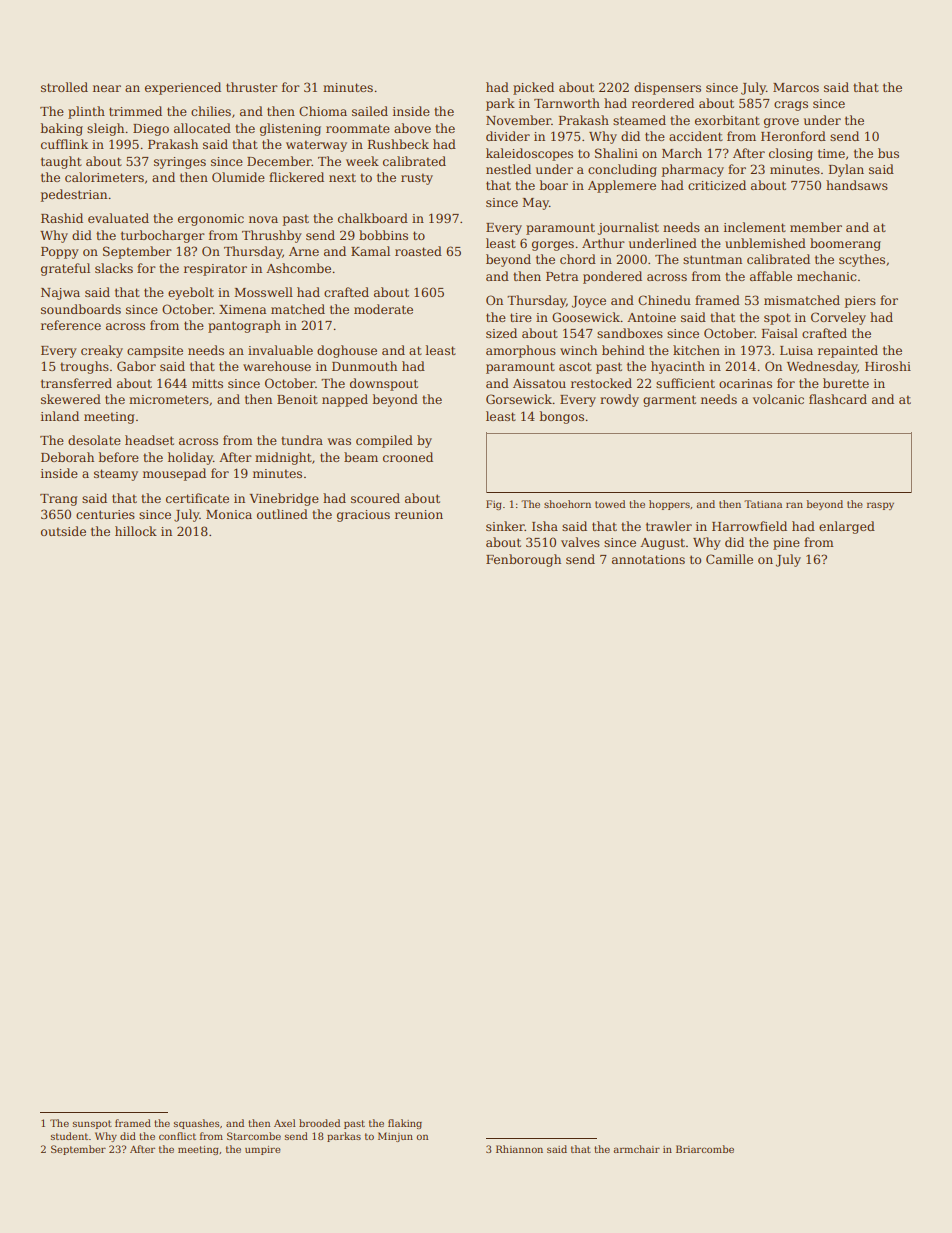 The image size is (952, 1233). Describe the element at coordinates (705, 1149) in the document. I see `Briarcombe` at that location.
